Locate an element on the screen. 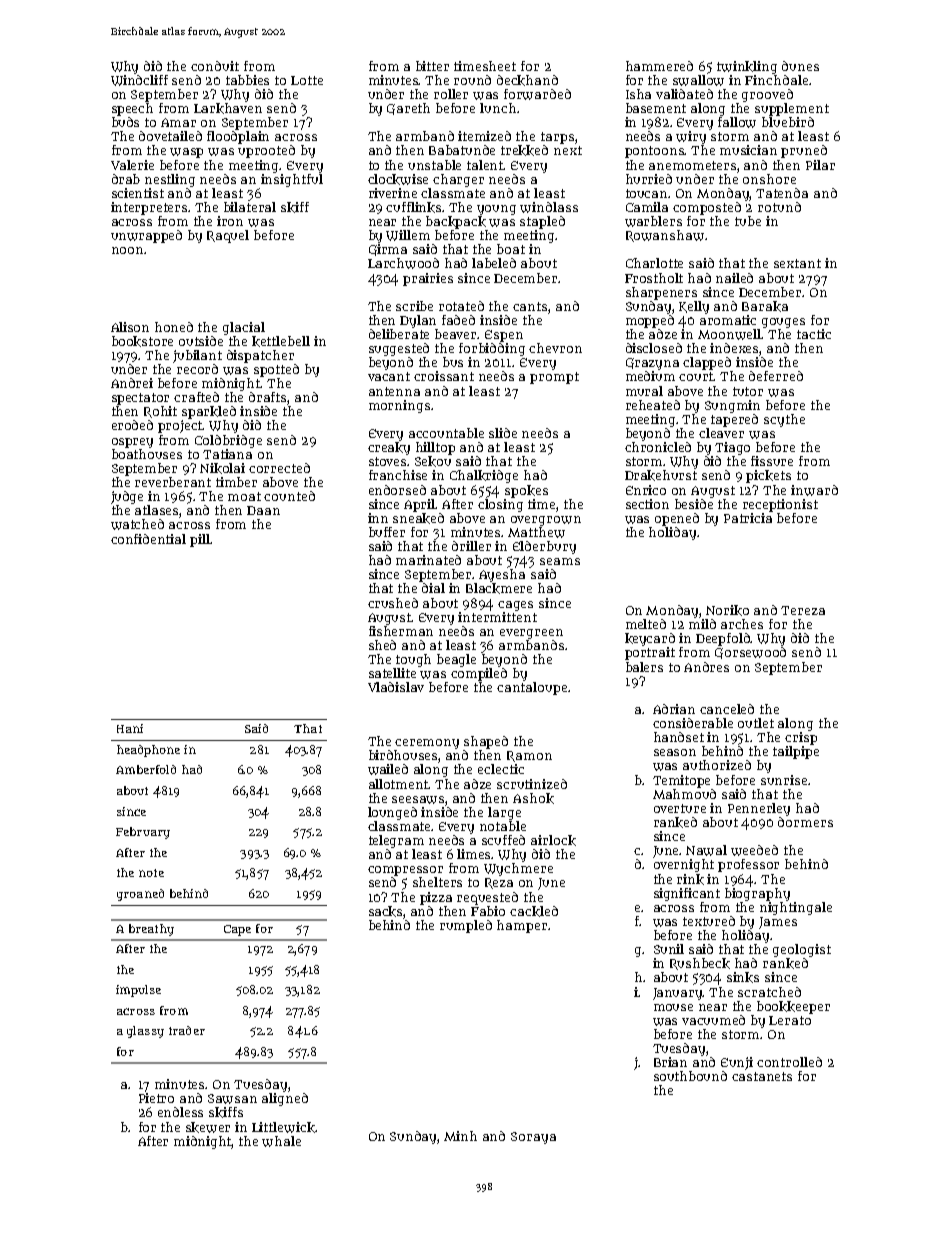 This screenshot has height=1233, width=952. James is located at coordinates (778, 923).
